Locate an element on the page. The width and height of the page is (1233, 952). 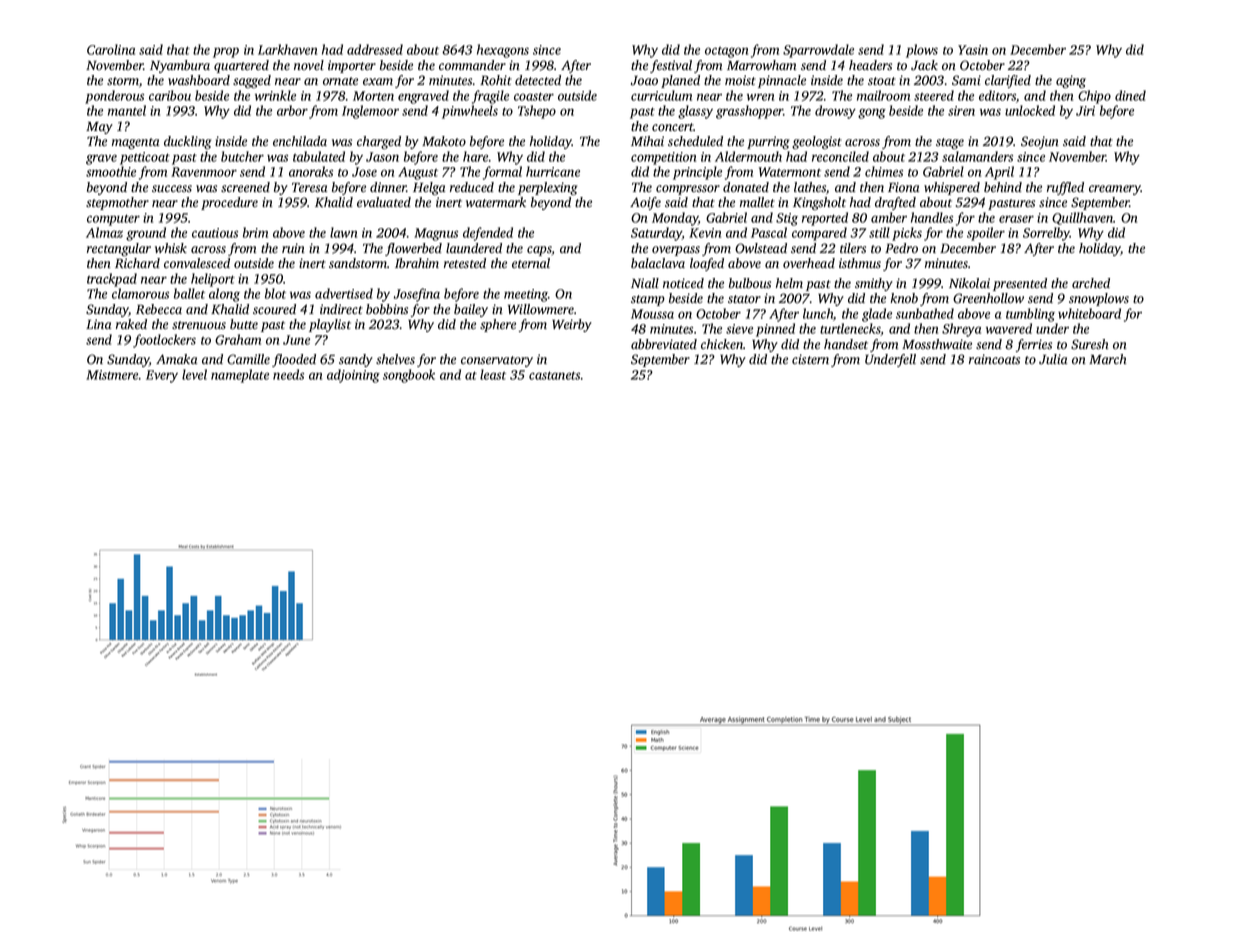
formal is located at coordinates (502, 173).
